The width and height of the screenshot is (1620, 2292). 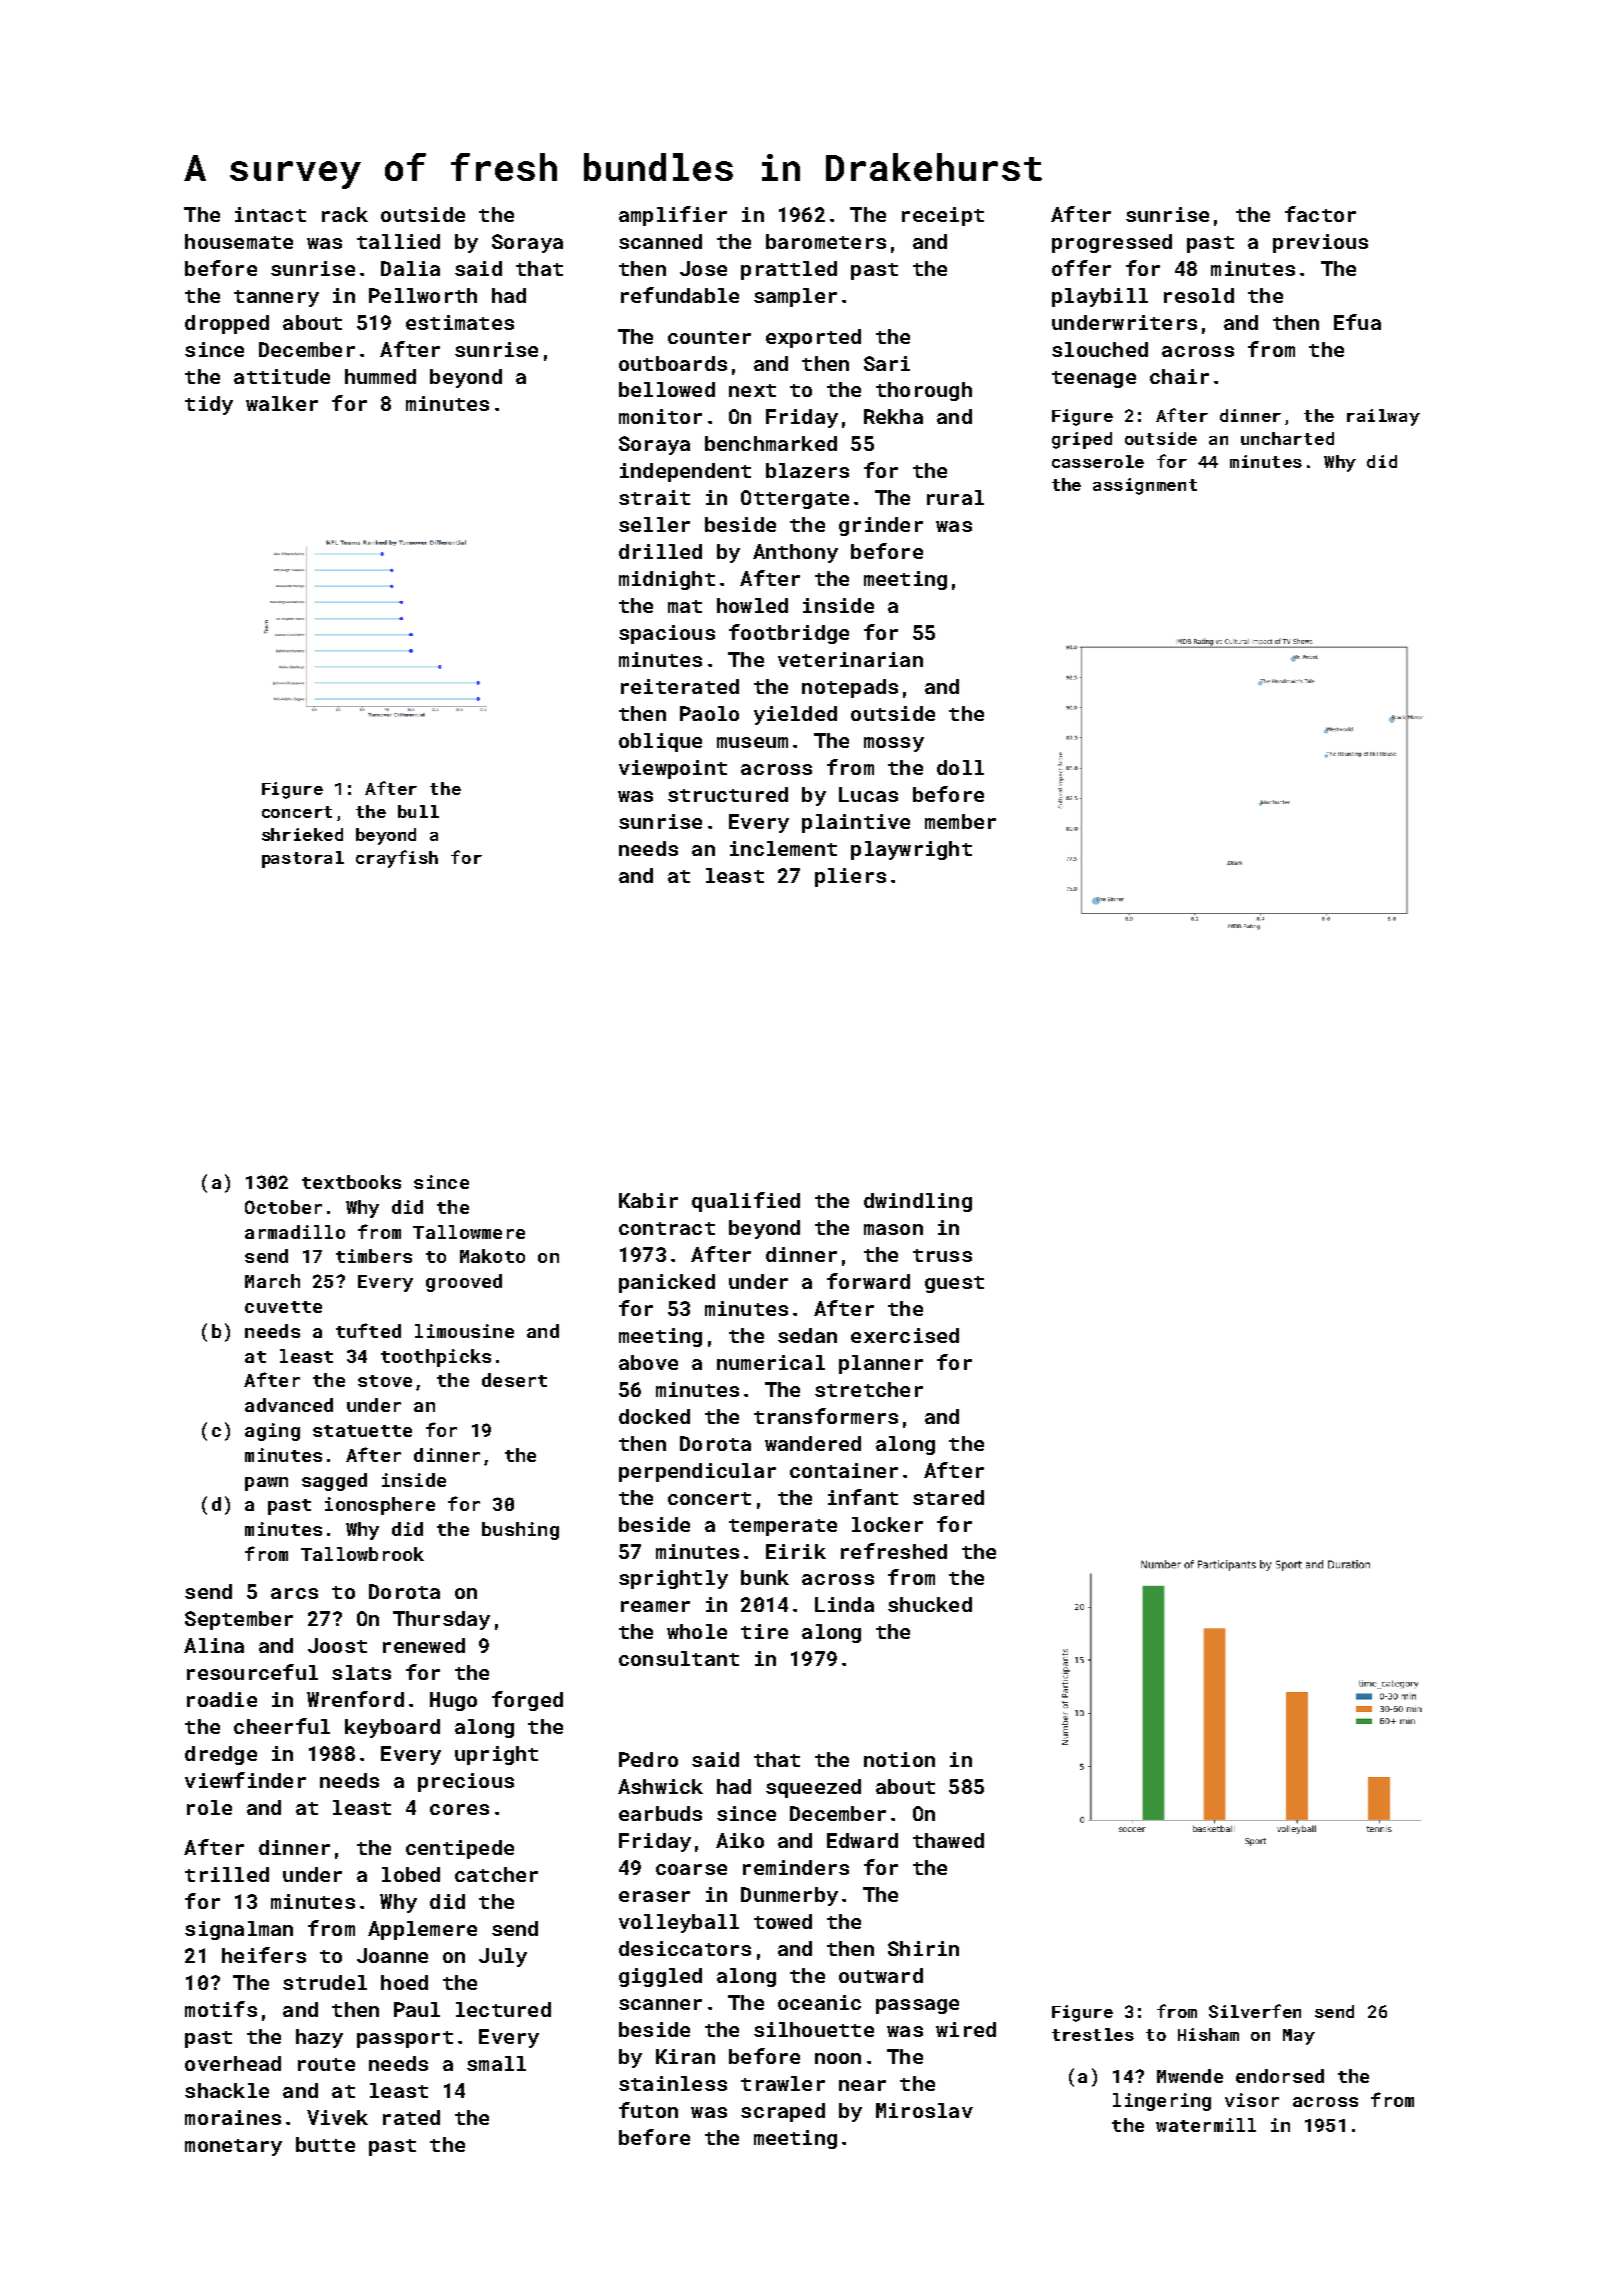 What do you see at coordinates (1320, 243) in the screenshot?
I see `previous` at bounding box center [1320, 243].
